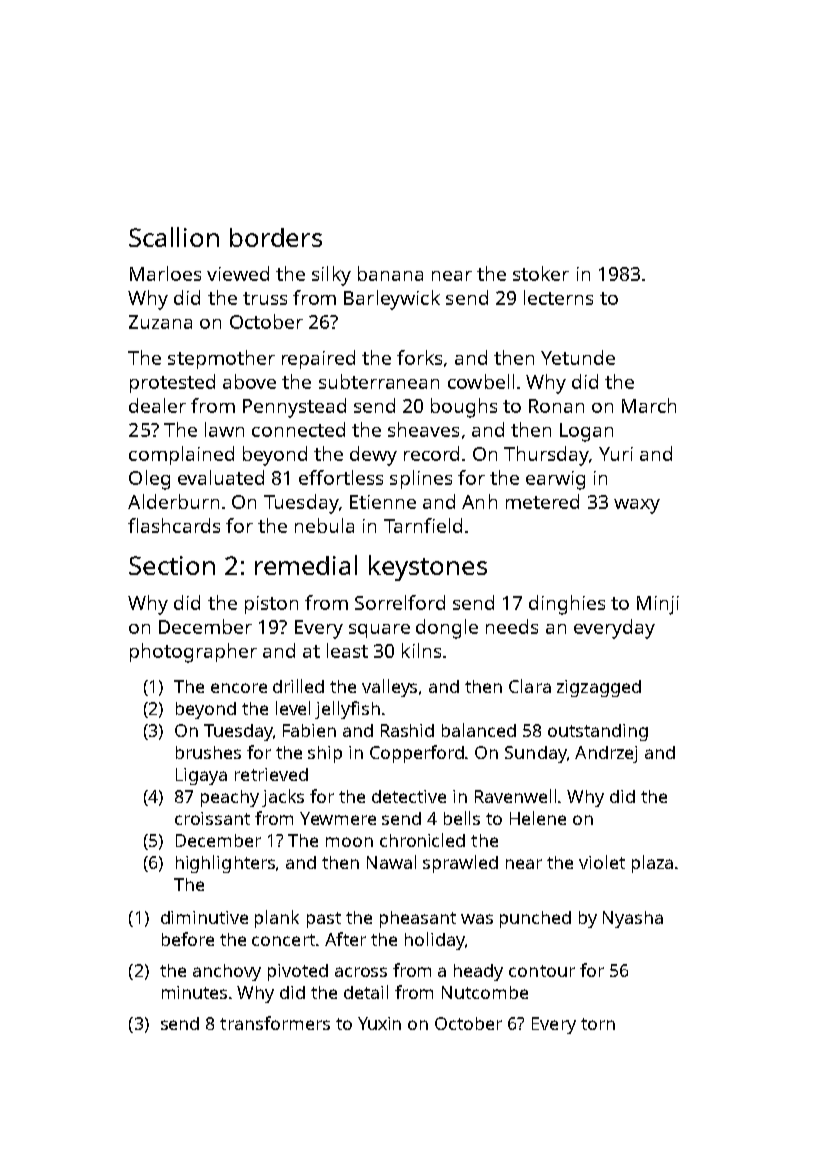  What do you see at coordinates (275, 1023) in the page?
I see `transformers` at bounding box center [275, 1023].
